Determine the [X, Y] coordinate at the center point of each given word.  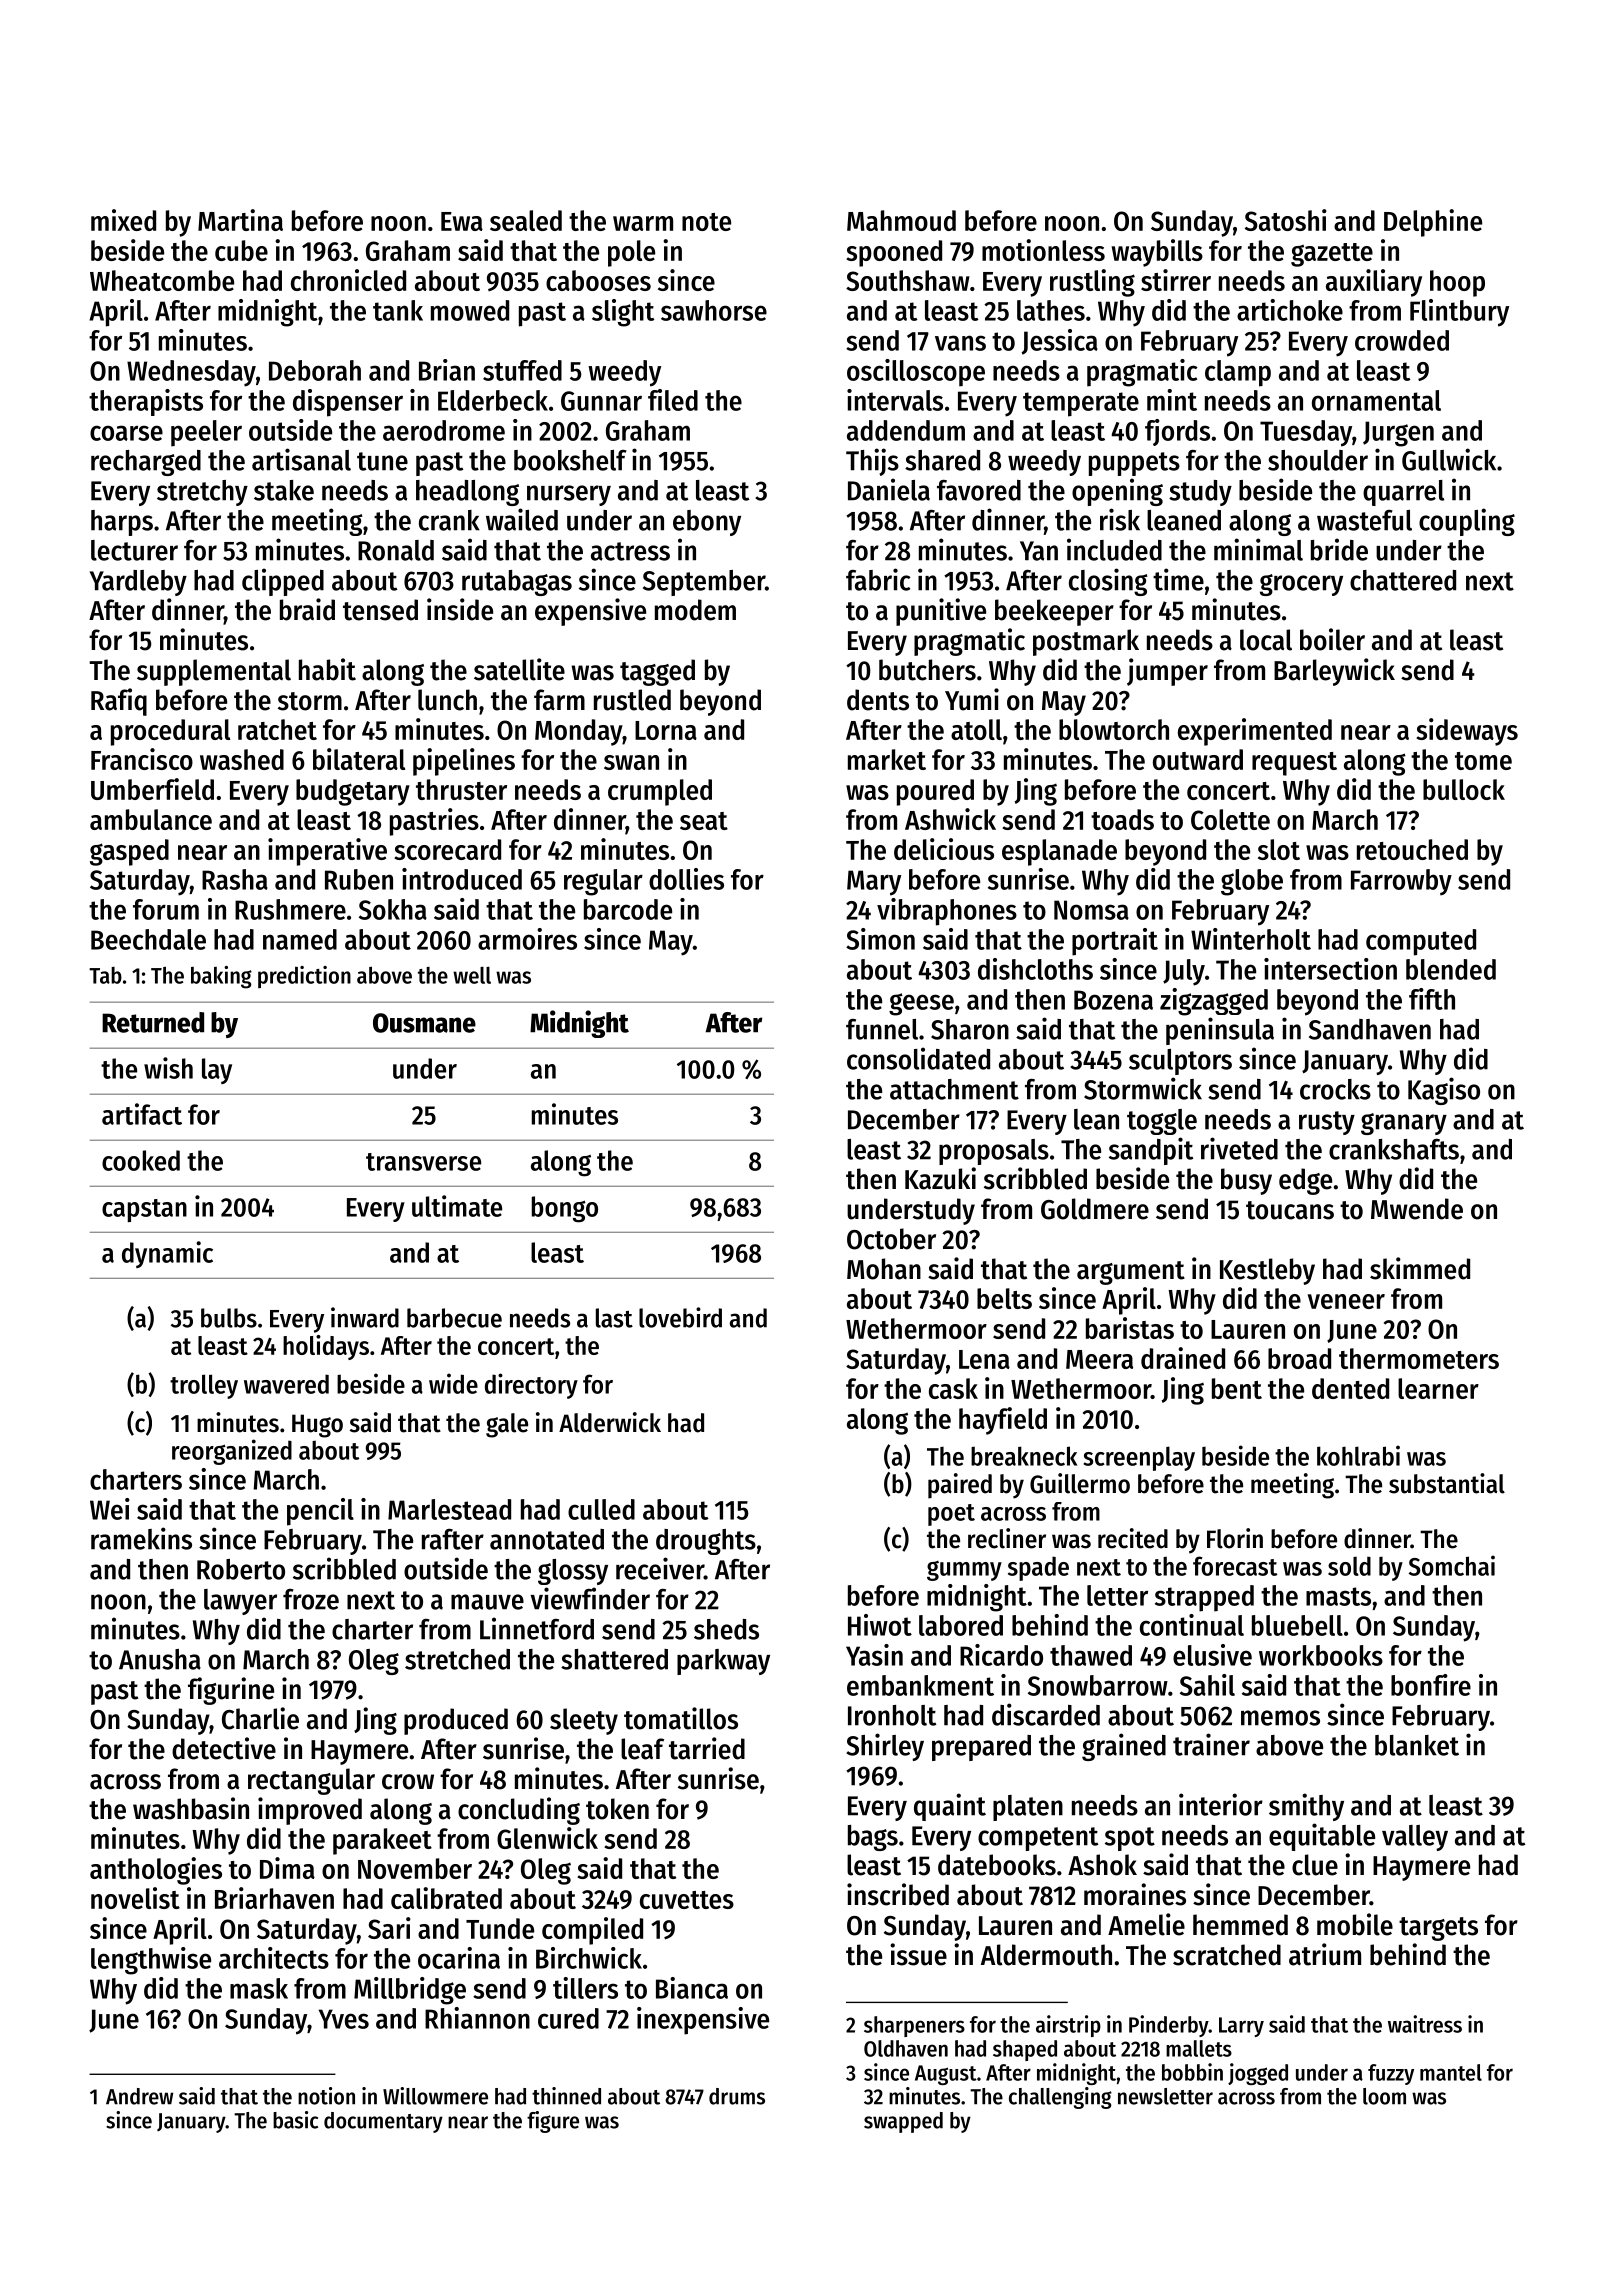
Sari [389, 1928]
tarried [707, 1748]
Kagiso [1444, 1091]
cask [953, 1388]
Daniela [889, 489]
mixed [123, 220]
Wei [110, 1509]
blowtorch [1114, 729]
